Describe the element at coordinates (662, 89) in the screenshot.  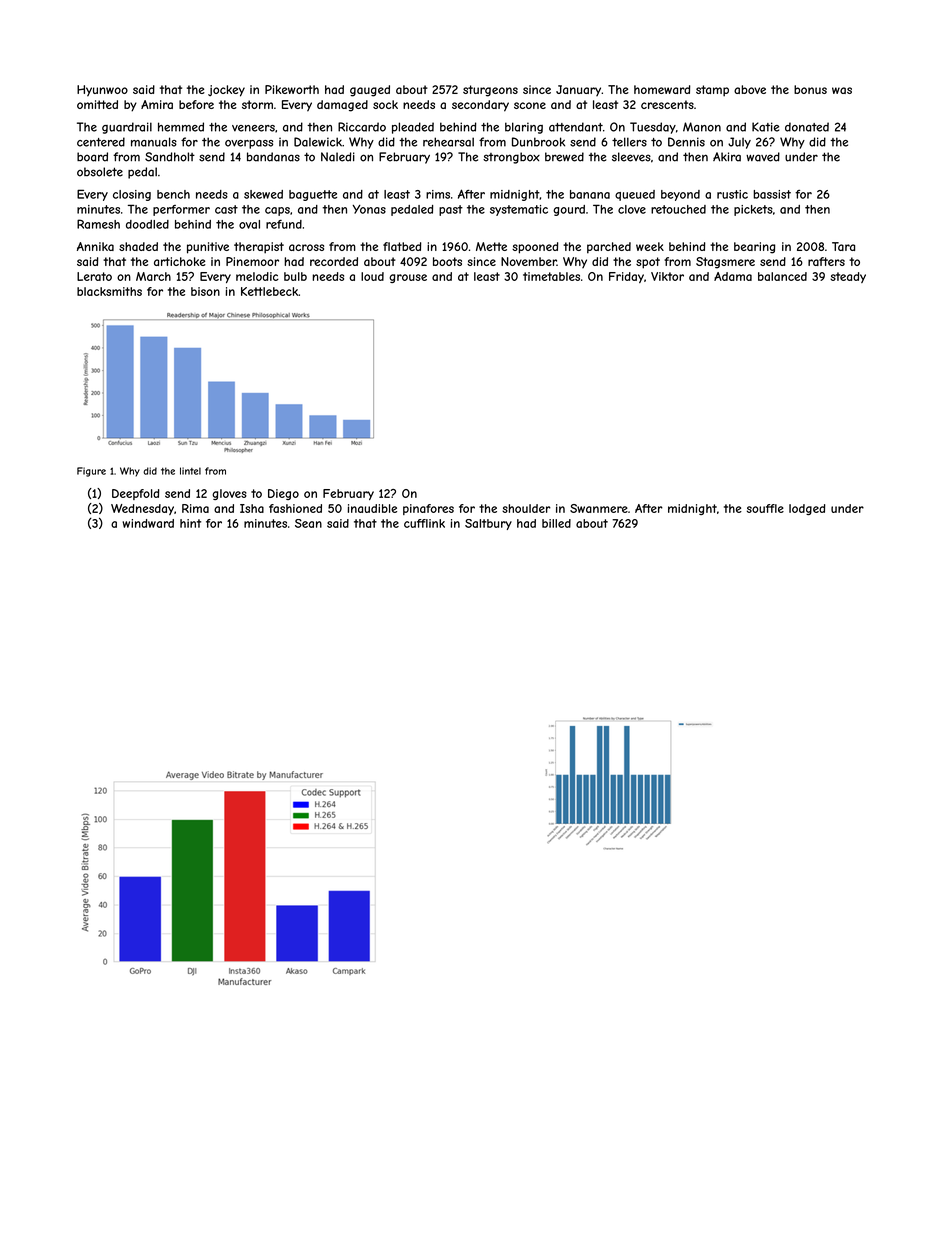
I see `homeward` at that location.
